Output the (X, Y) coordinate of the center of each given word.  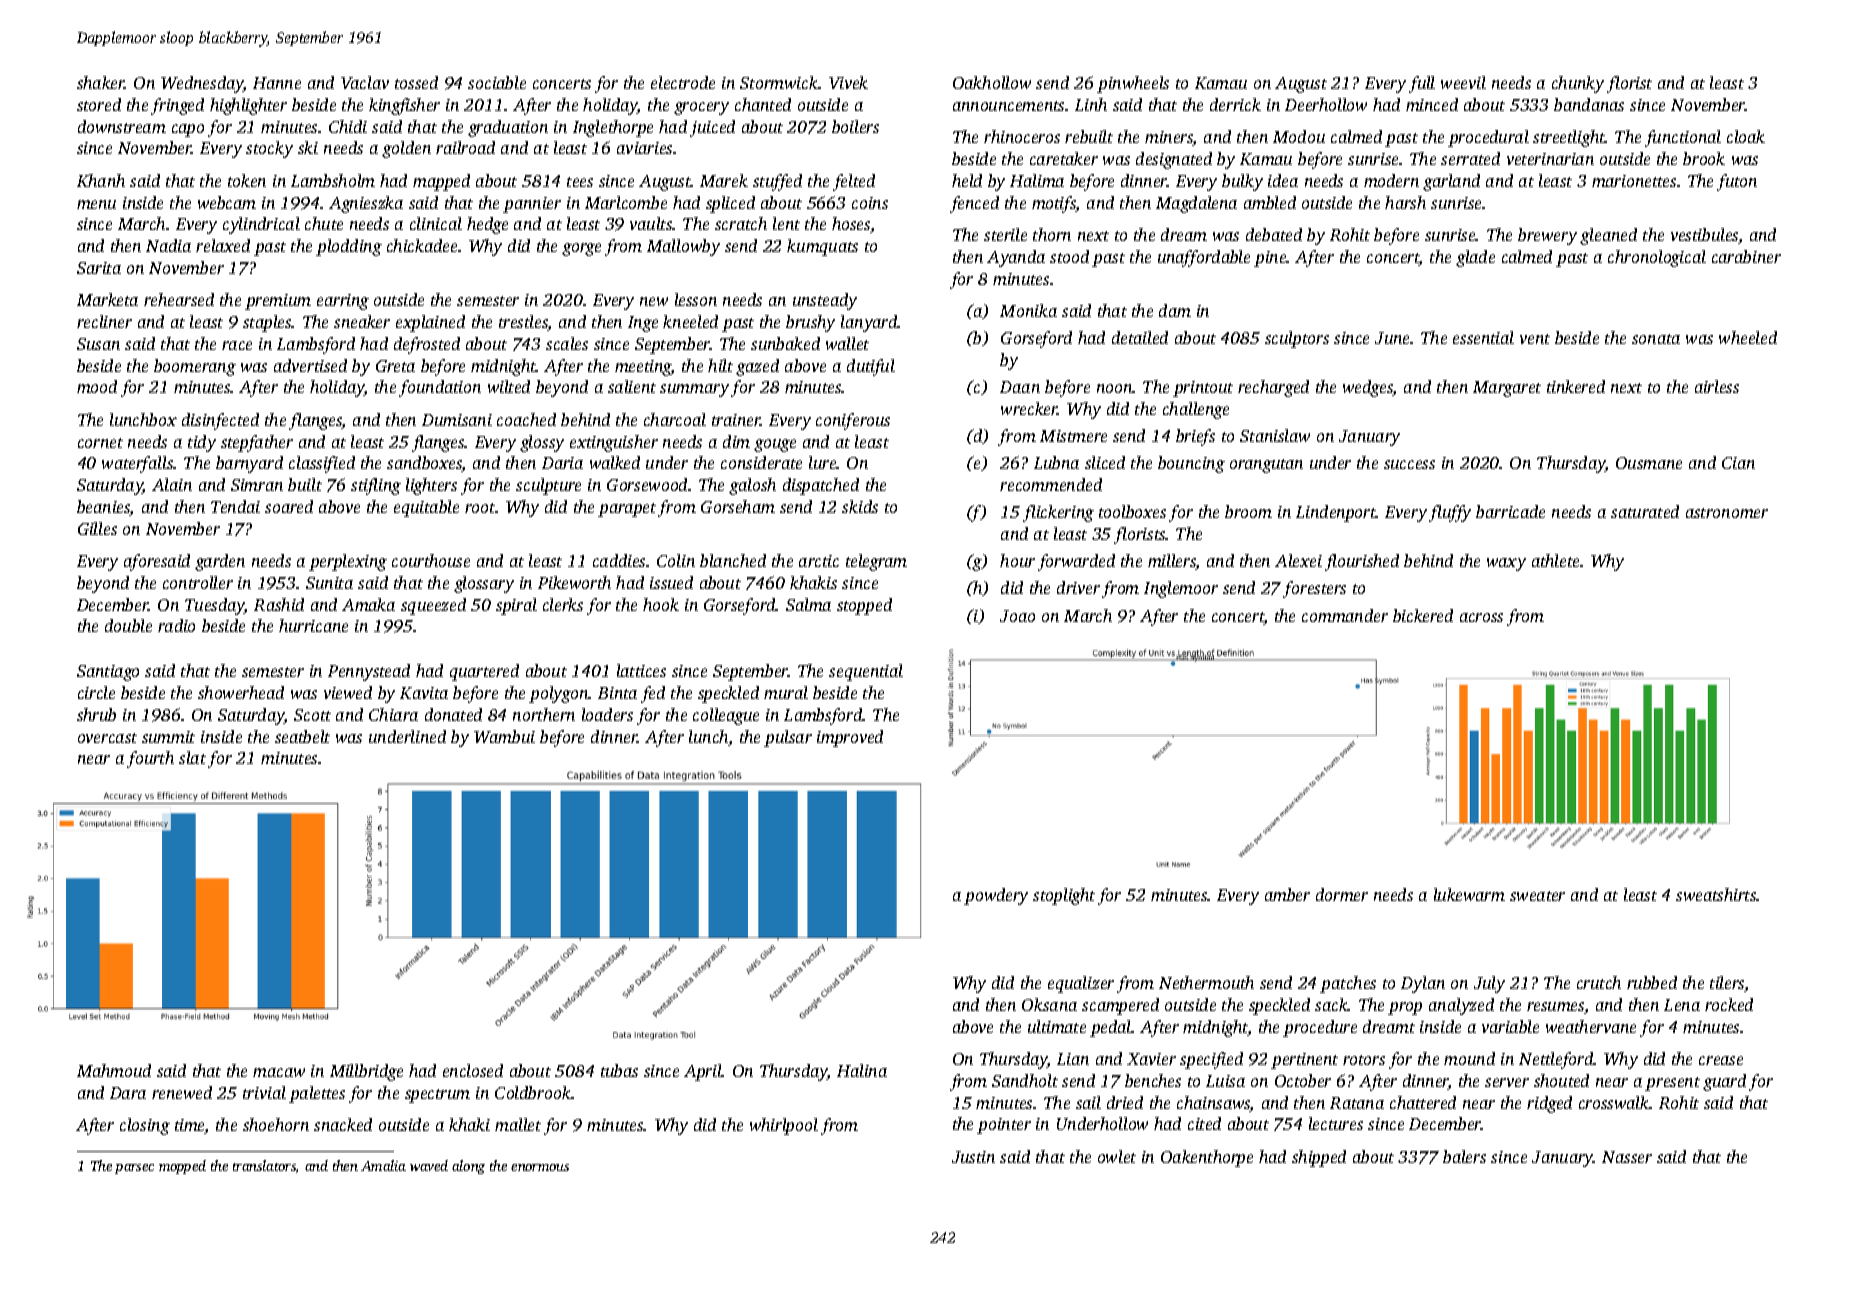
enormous (540, 1167)
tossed (416, 82)
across (1481, 617)
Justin (973, 1157)
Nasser (1627, 1157)
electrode (683, 82)
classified (322, 464)
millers (1172, 562)
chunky (1578, 84)
